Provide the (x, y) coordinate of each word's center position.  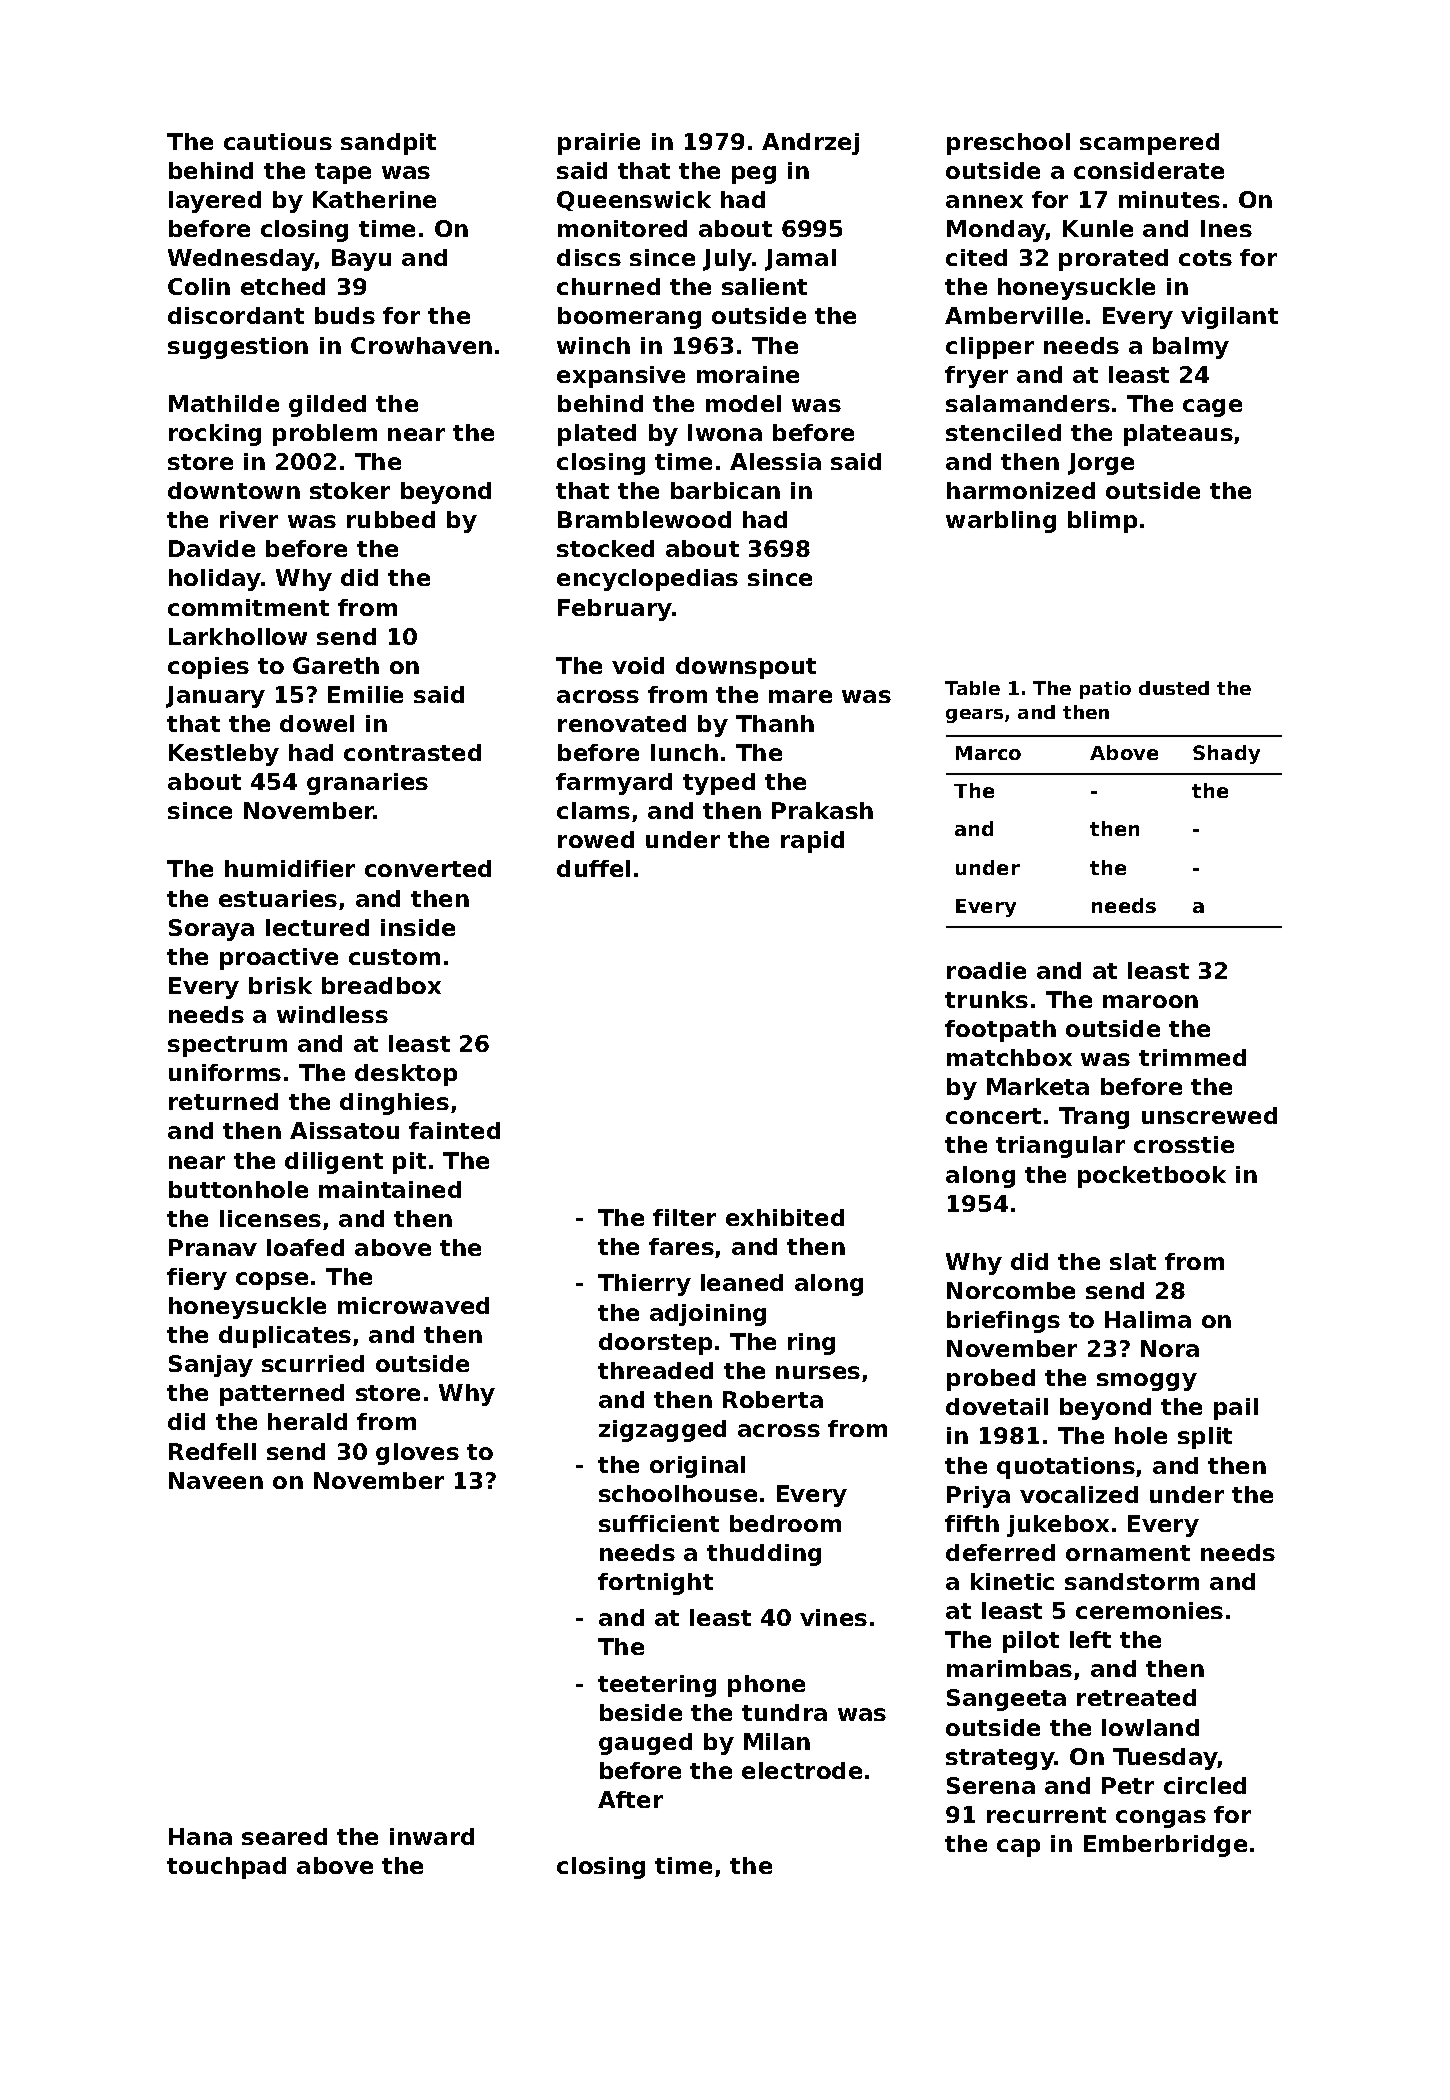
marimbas (1009, 1668)
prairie (599, 144)
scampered (1149, 144)
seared (284, 1836)
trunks (986, 999)
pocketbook (1152, 1177)
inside (418, 927)
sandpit (388, 144)
